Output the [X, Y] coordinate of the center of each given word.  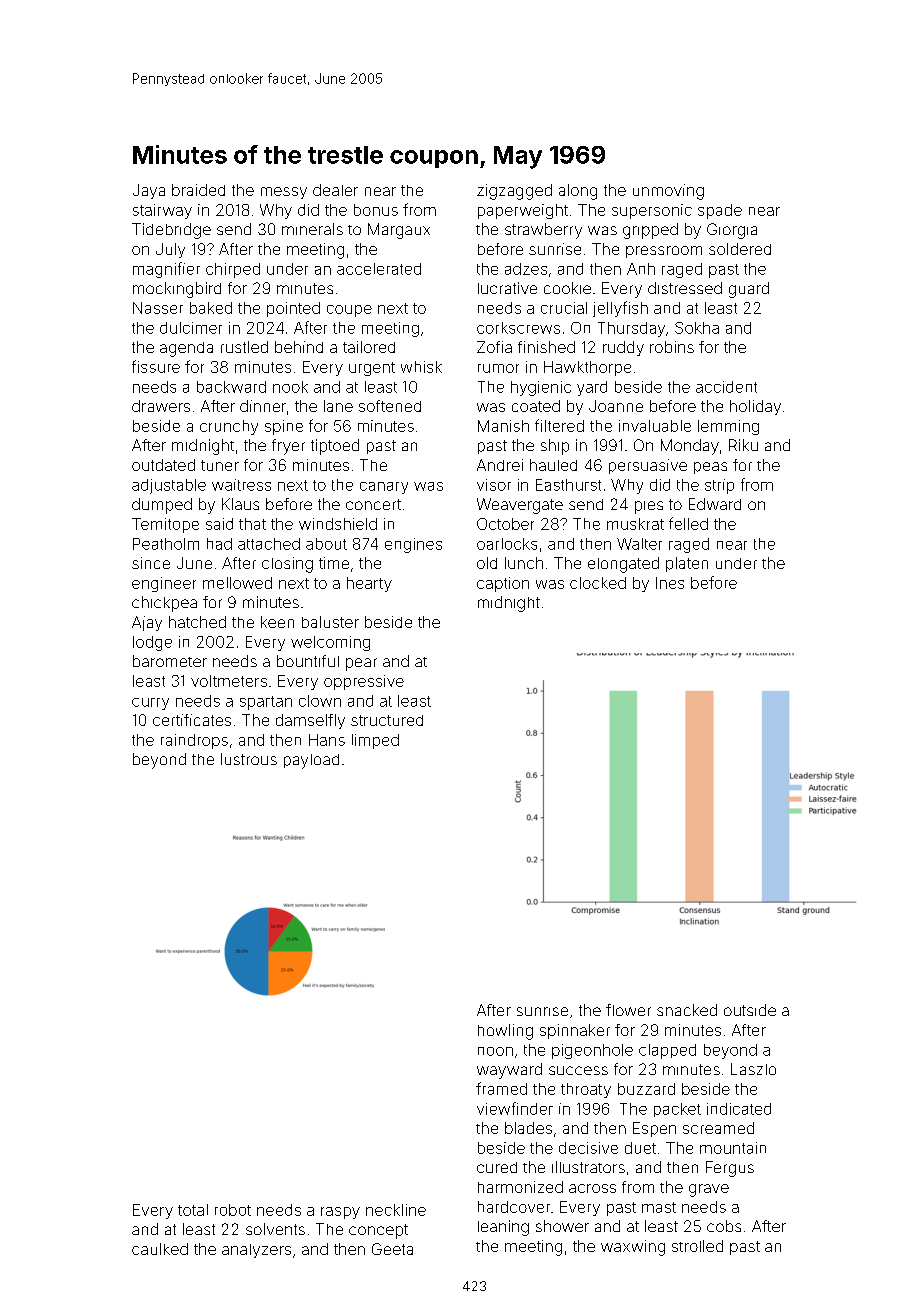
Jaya [149, 191]
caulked [160, 1249]
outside [750, 1010]
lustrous [249, 759]
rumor [498, 368]
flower [628, 1010]
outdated [163, 465]
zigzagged [514, 192]
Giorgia [732, 231]
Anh [641, 269]
